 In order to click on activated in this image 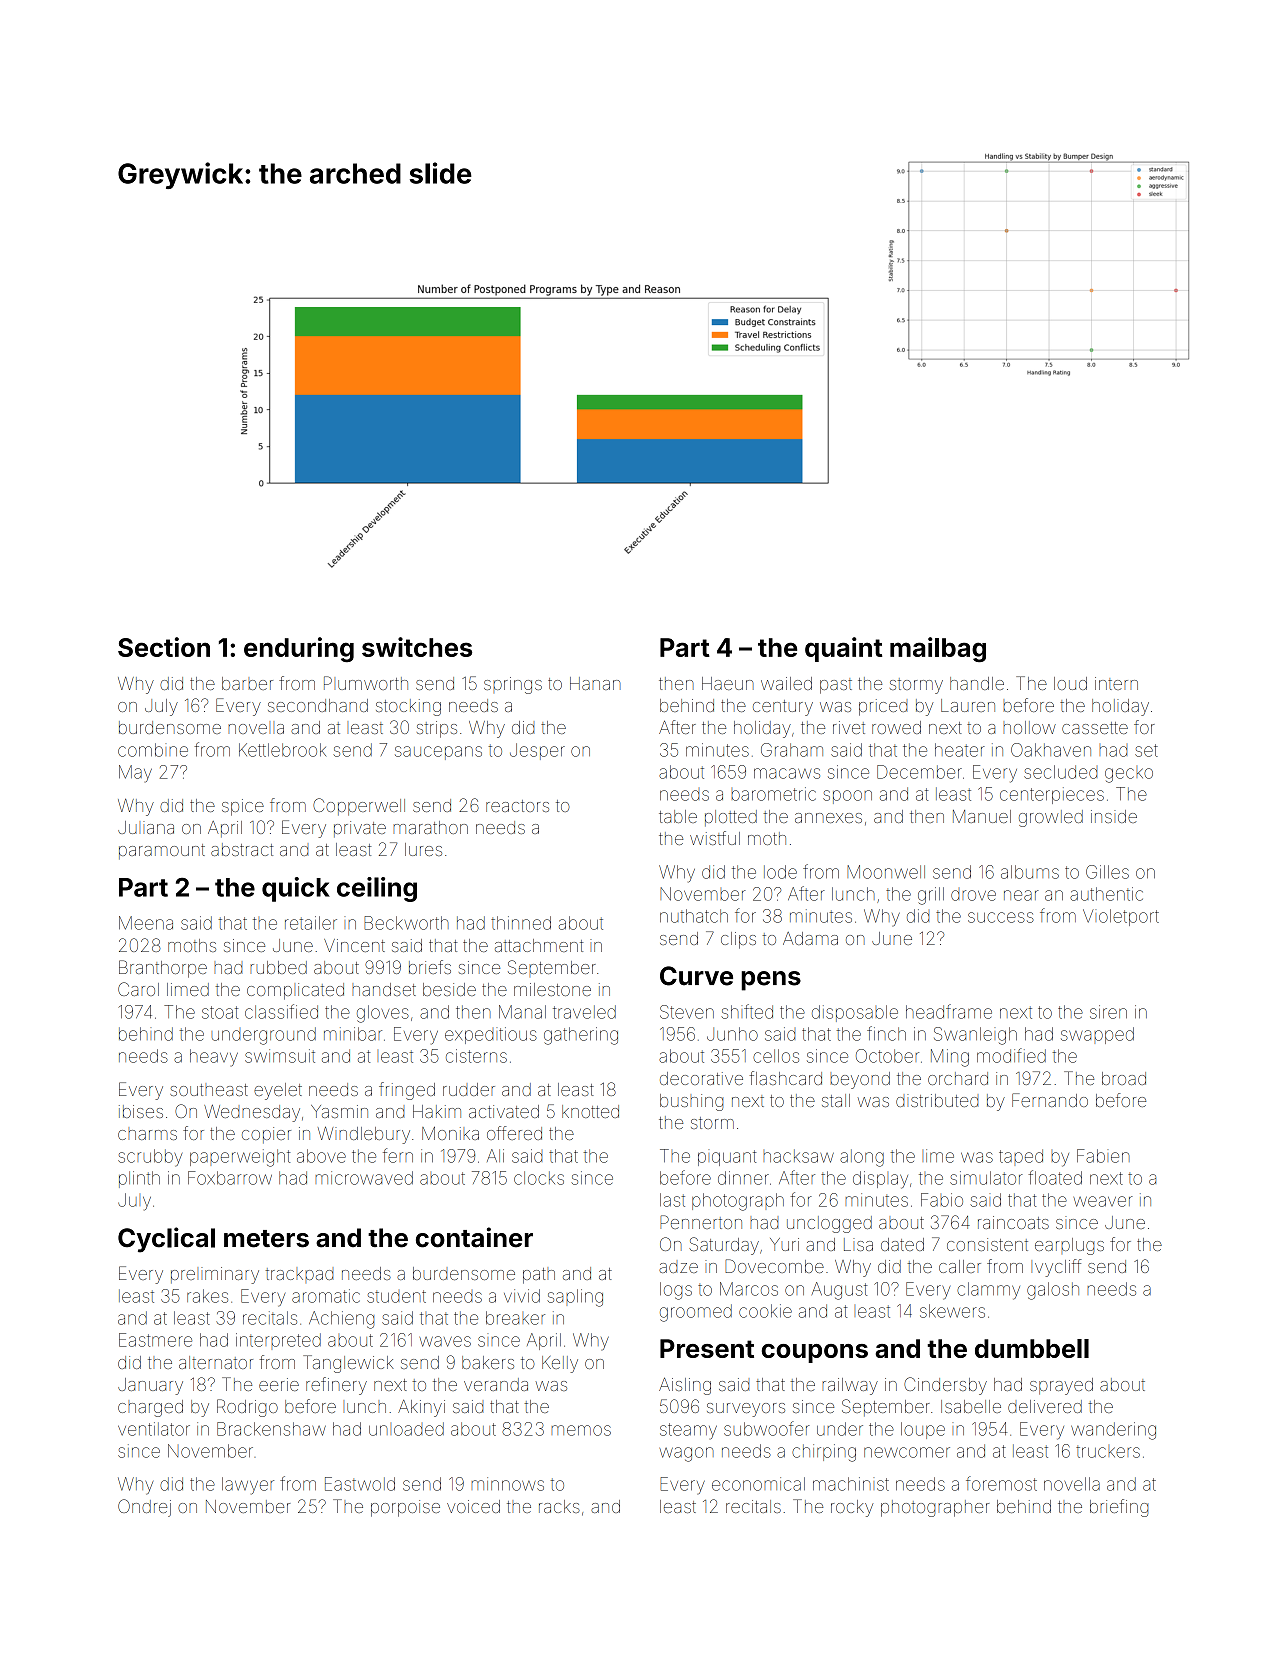, I will do `click(504, 1111)`.
